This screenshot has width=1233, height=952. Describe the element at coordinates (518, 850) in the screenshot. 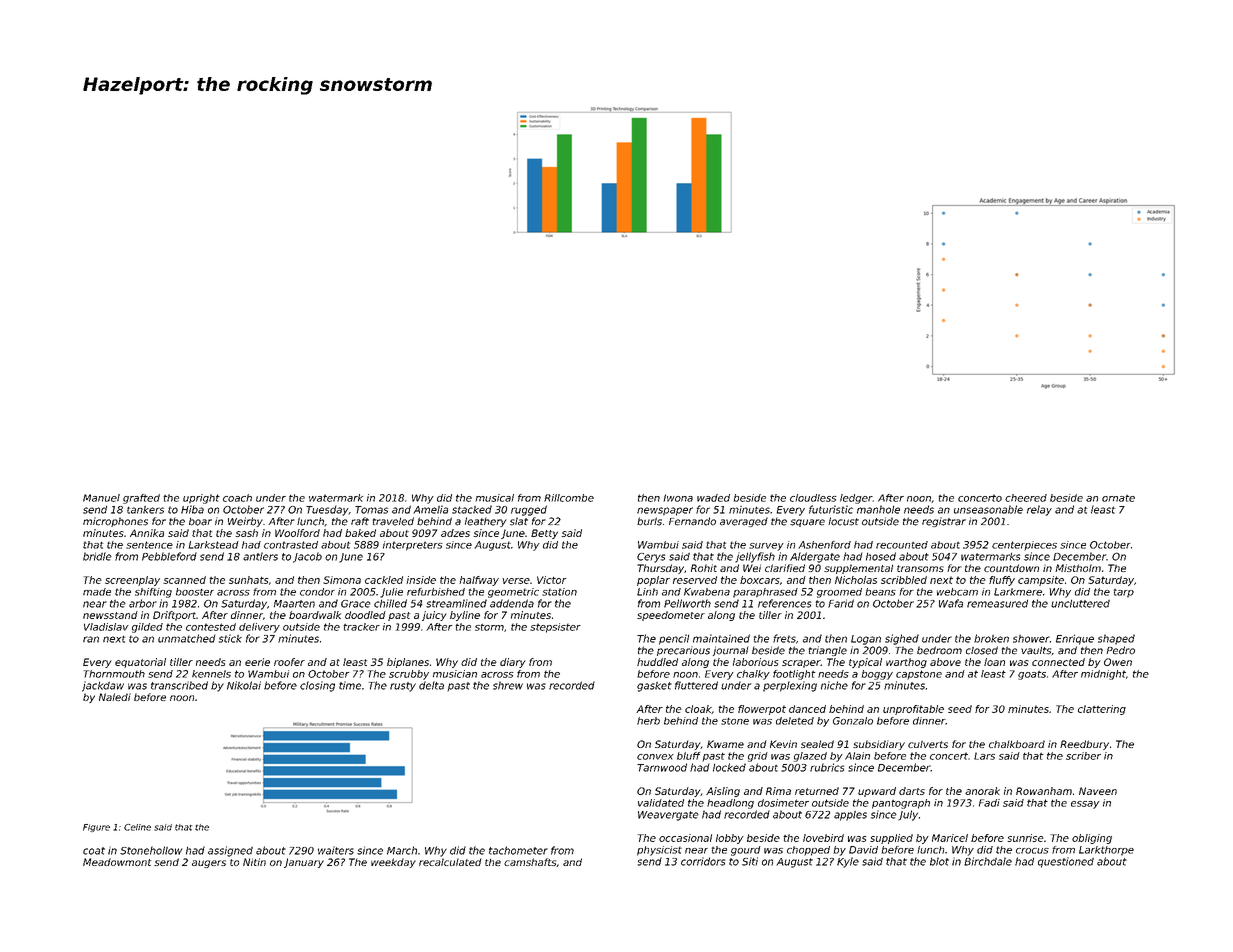

I see `tachometer` at that location.
